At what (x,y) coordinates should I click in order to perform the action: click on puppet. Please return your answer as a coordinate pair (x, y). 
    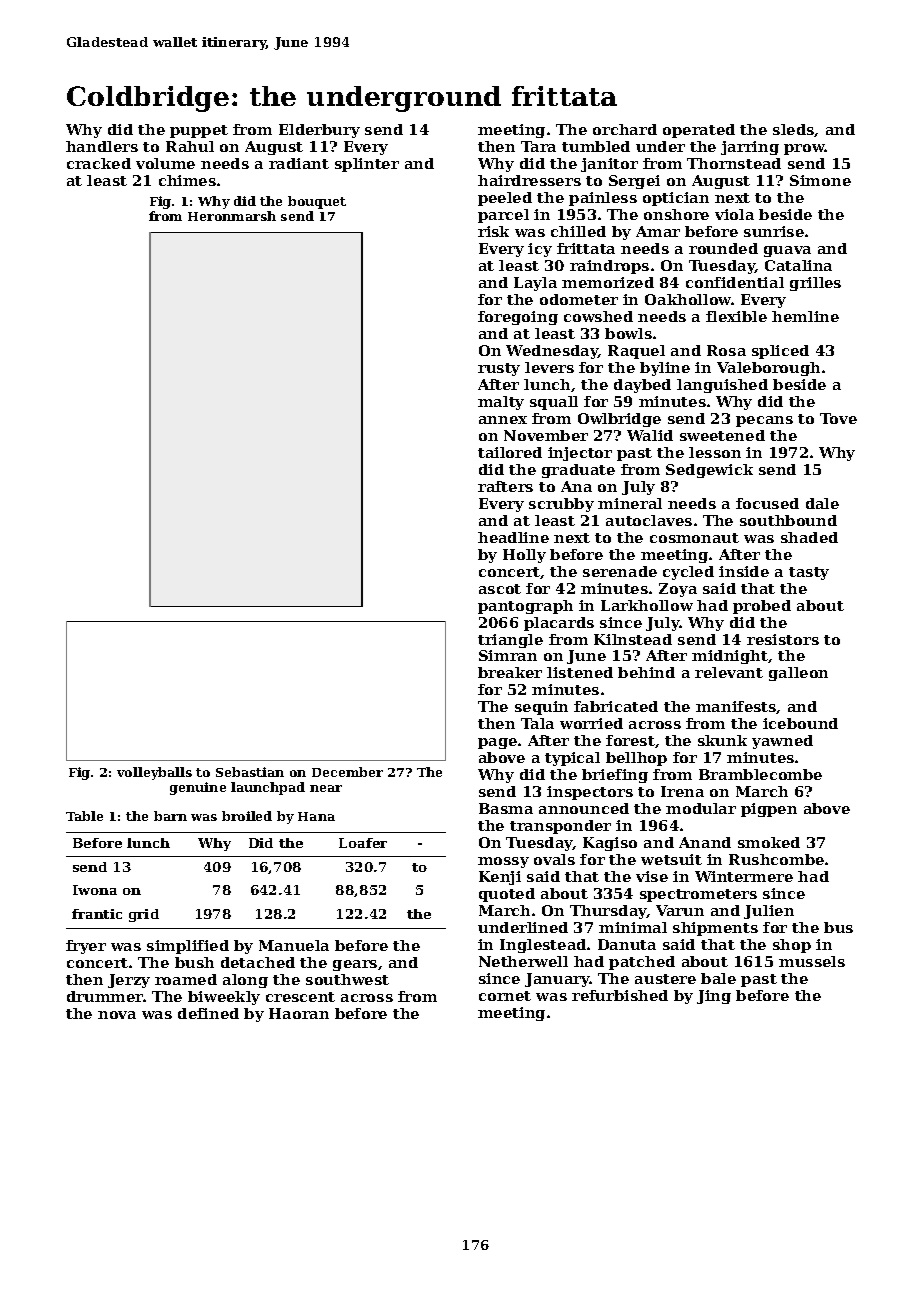
    Looking at the image, I should click on (199, 131).
